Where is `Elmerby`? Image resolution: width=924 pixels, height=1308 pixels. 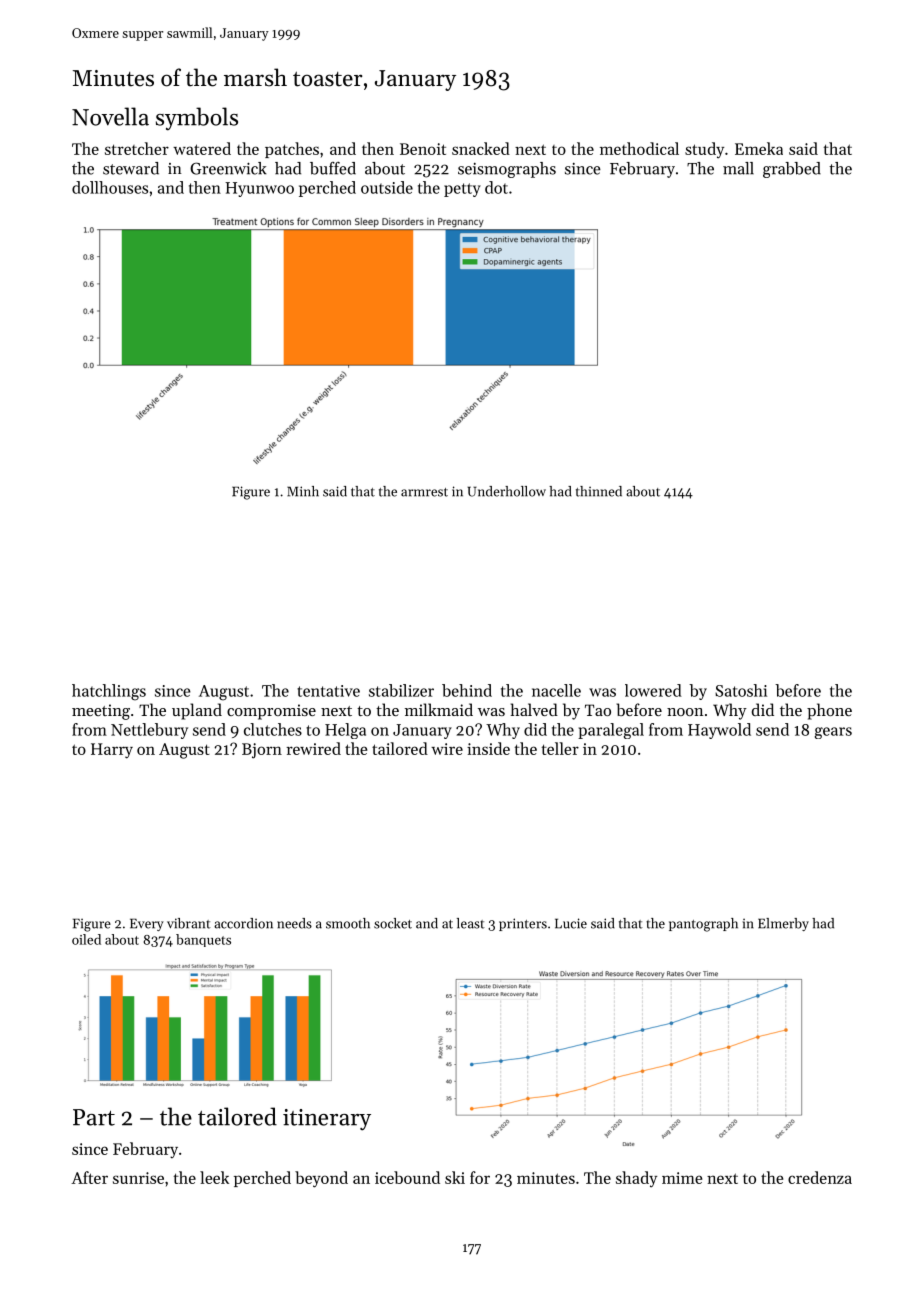
Elmerby is located at coordinates (783, 924).
